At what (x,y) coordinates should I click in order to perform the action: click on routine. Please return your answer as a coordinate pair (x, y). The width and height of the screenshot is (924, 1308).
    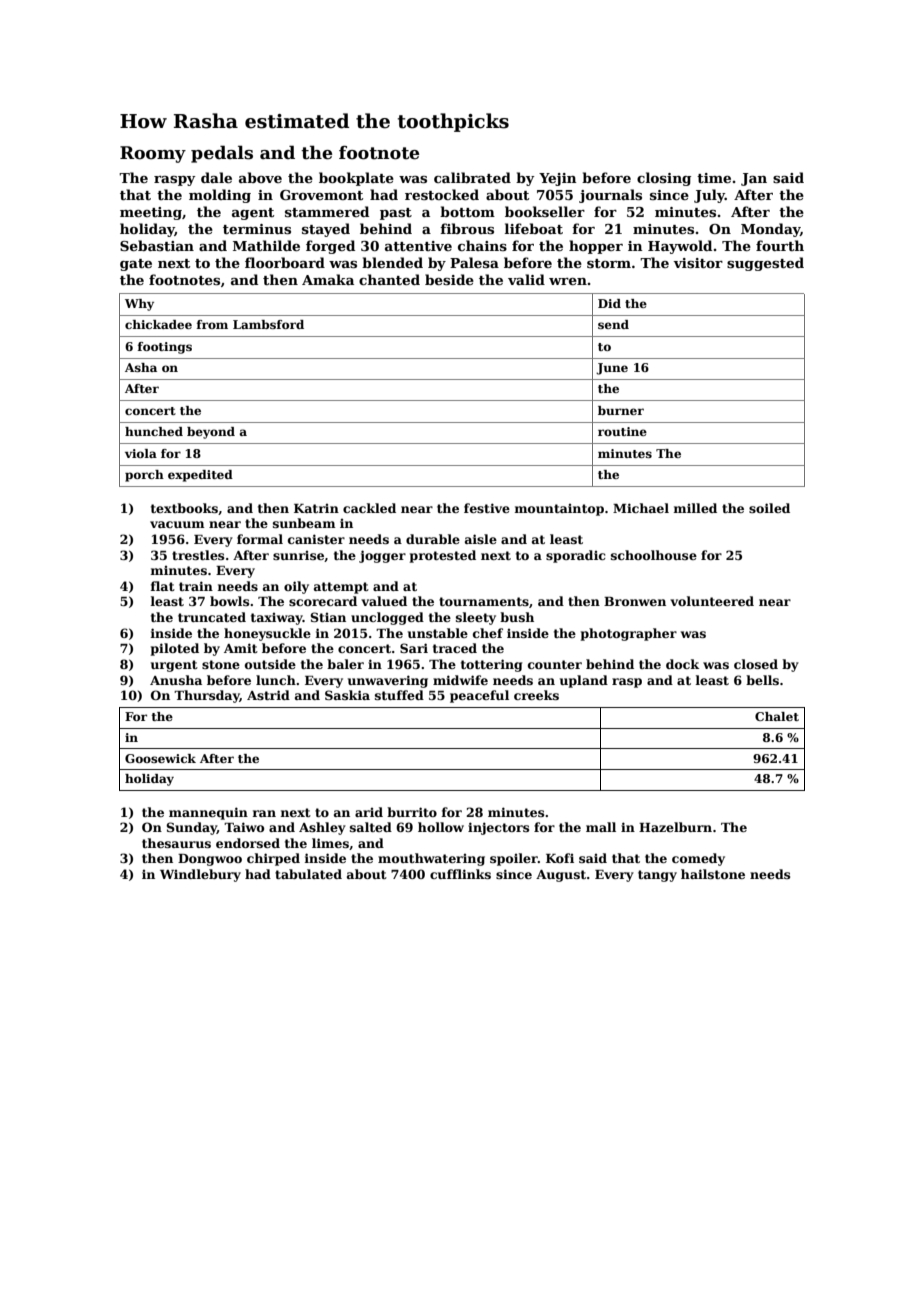
    Looking at the image, I should click on (622, 431).
